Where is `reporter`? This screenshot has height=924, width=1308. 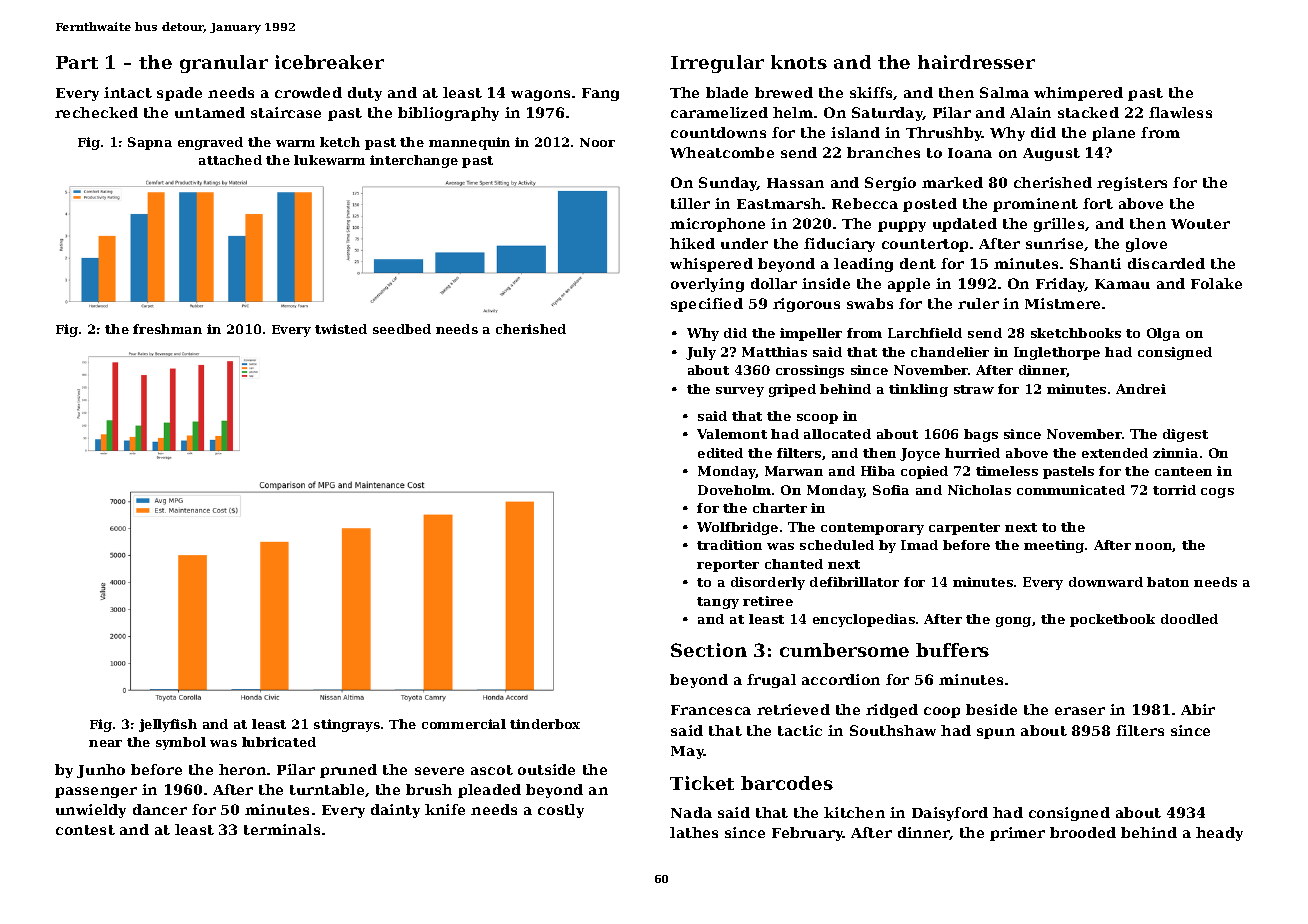 reporter is located at coordinates (728, 566).
